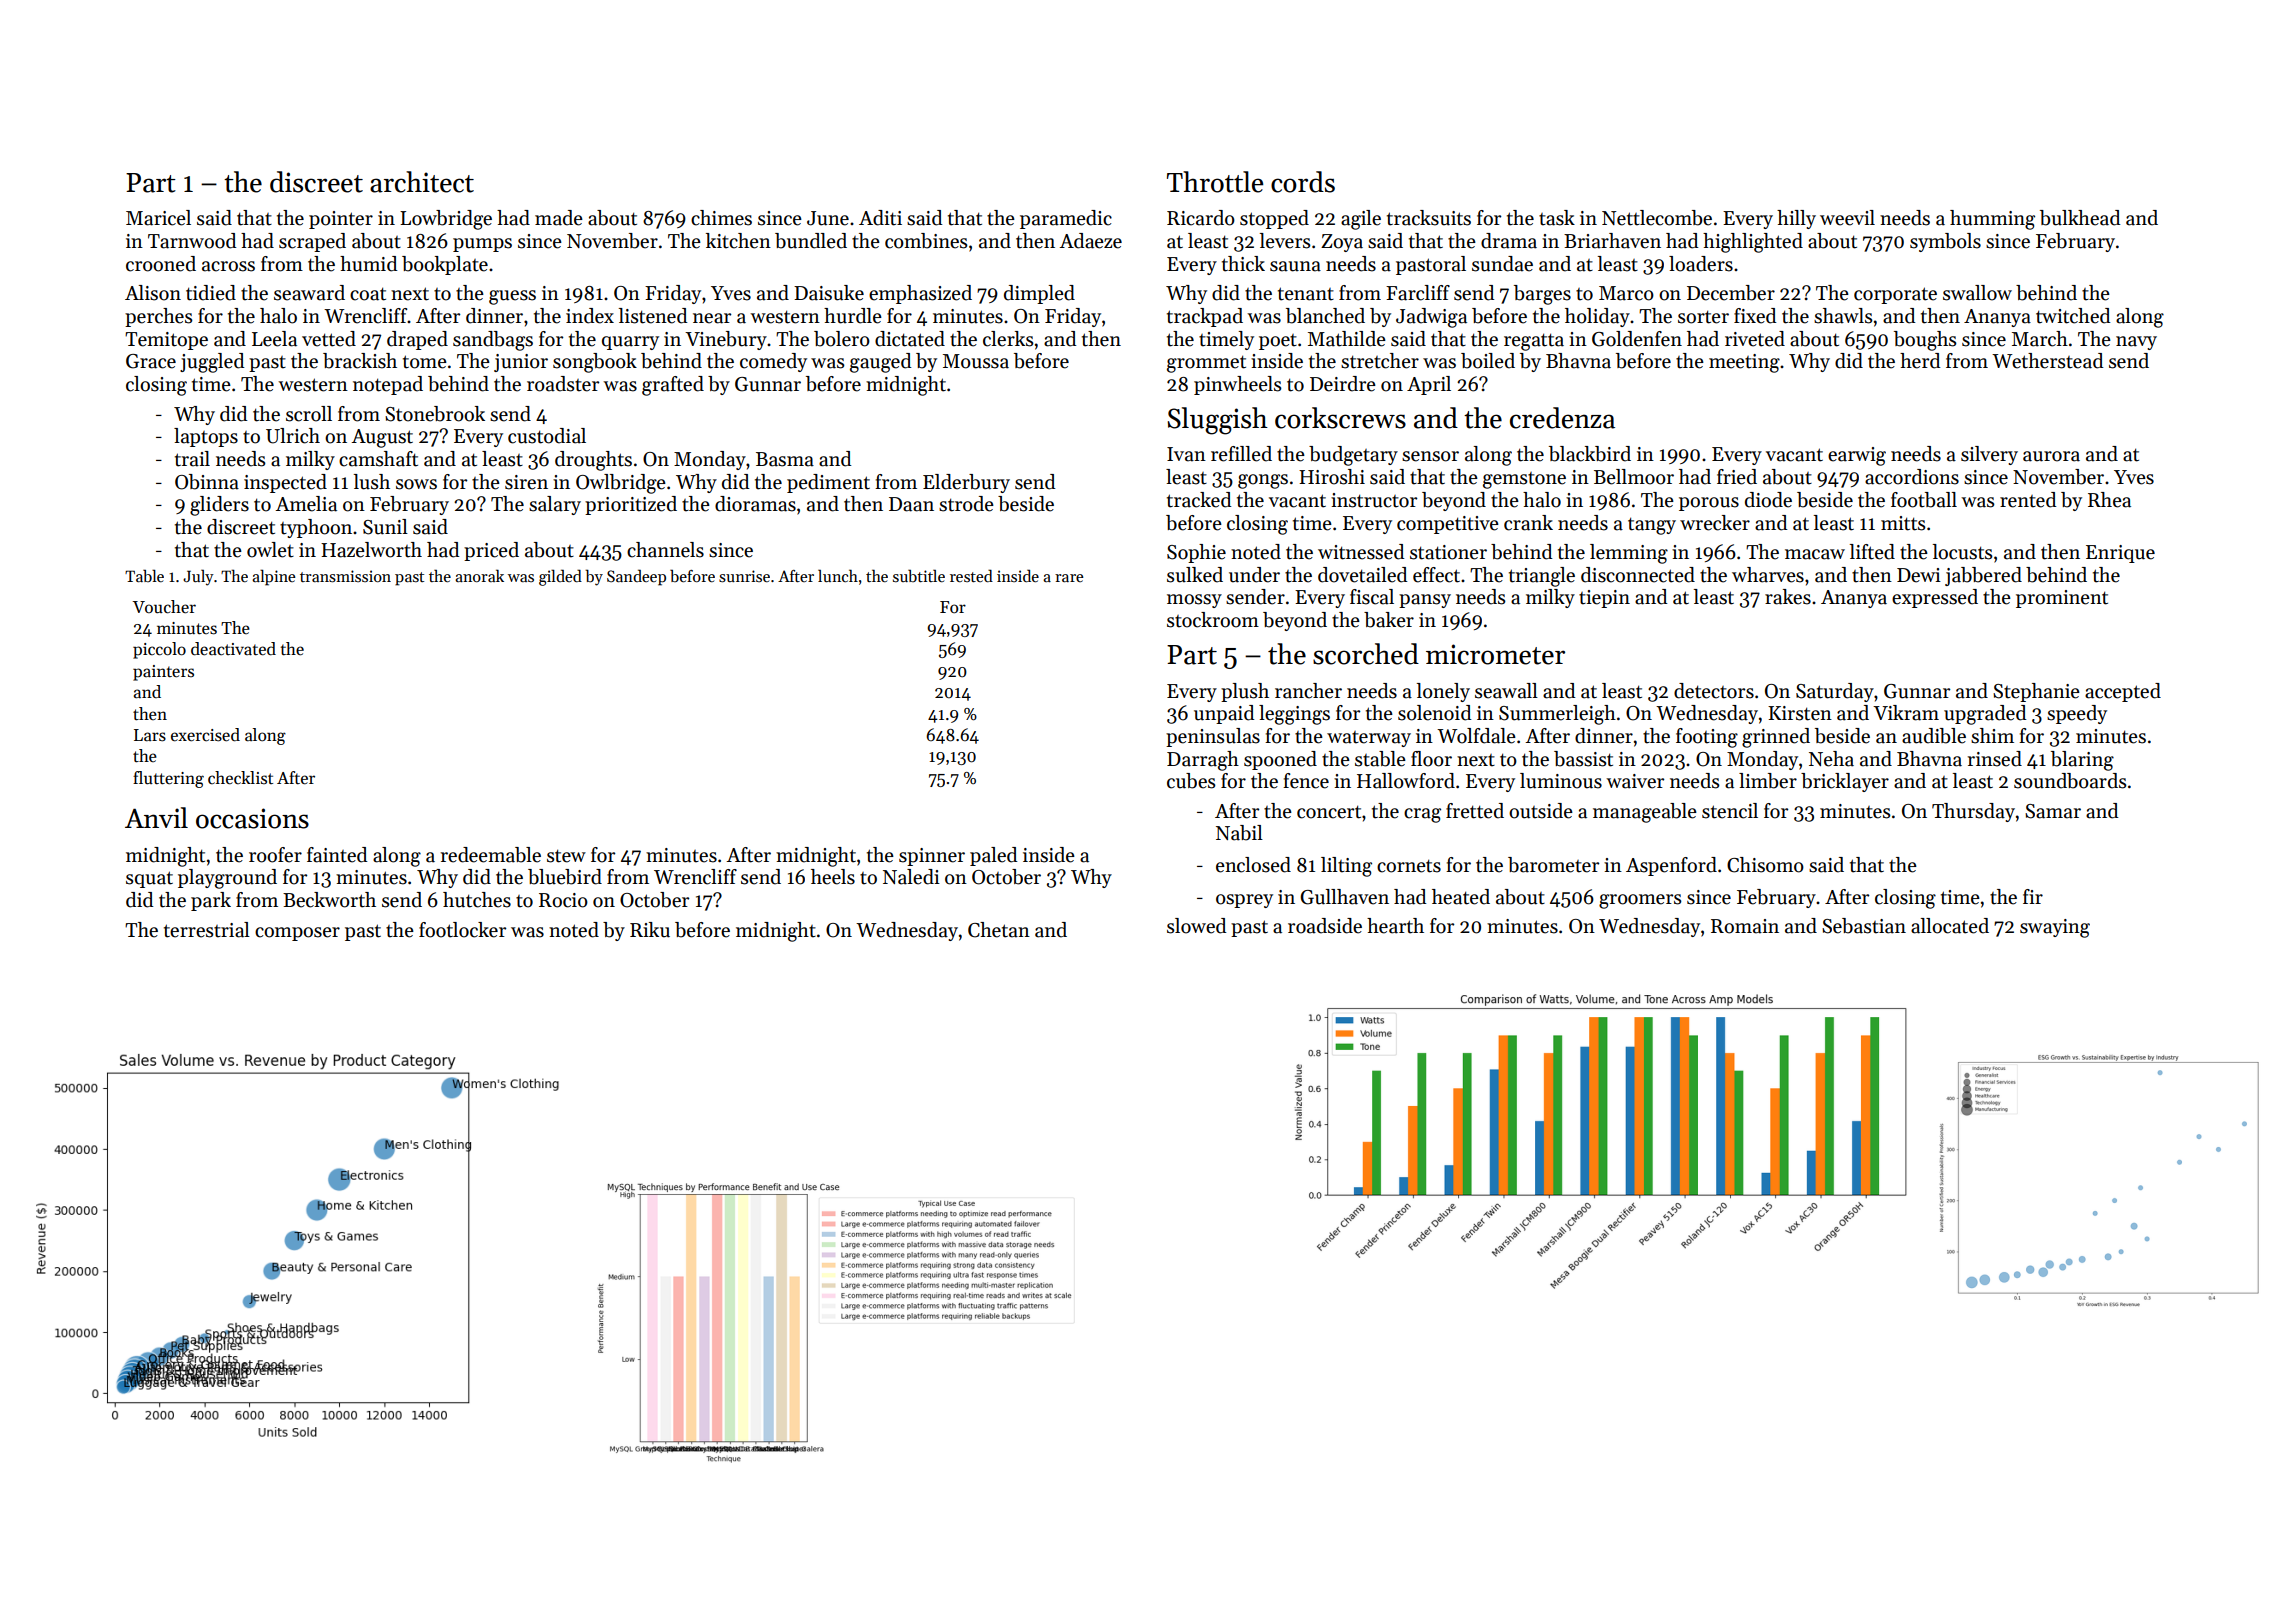 This image has height=1620, width=2292. What do you see at coordinates (1903, 523) in the image?
I see `mitts` at bounding box center [1903, 523].
